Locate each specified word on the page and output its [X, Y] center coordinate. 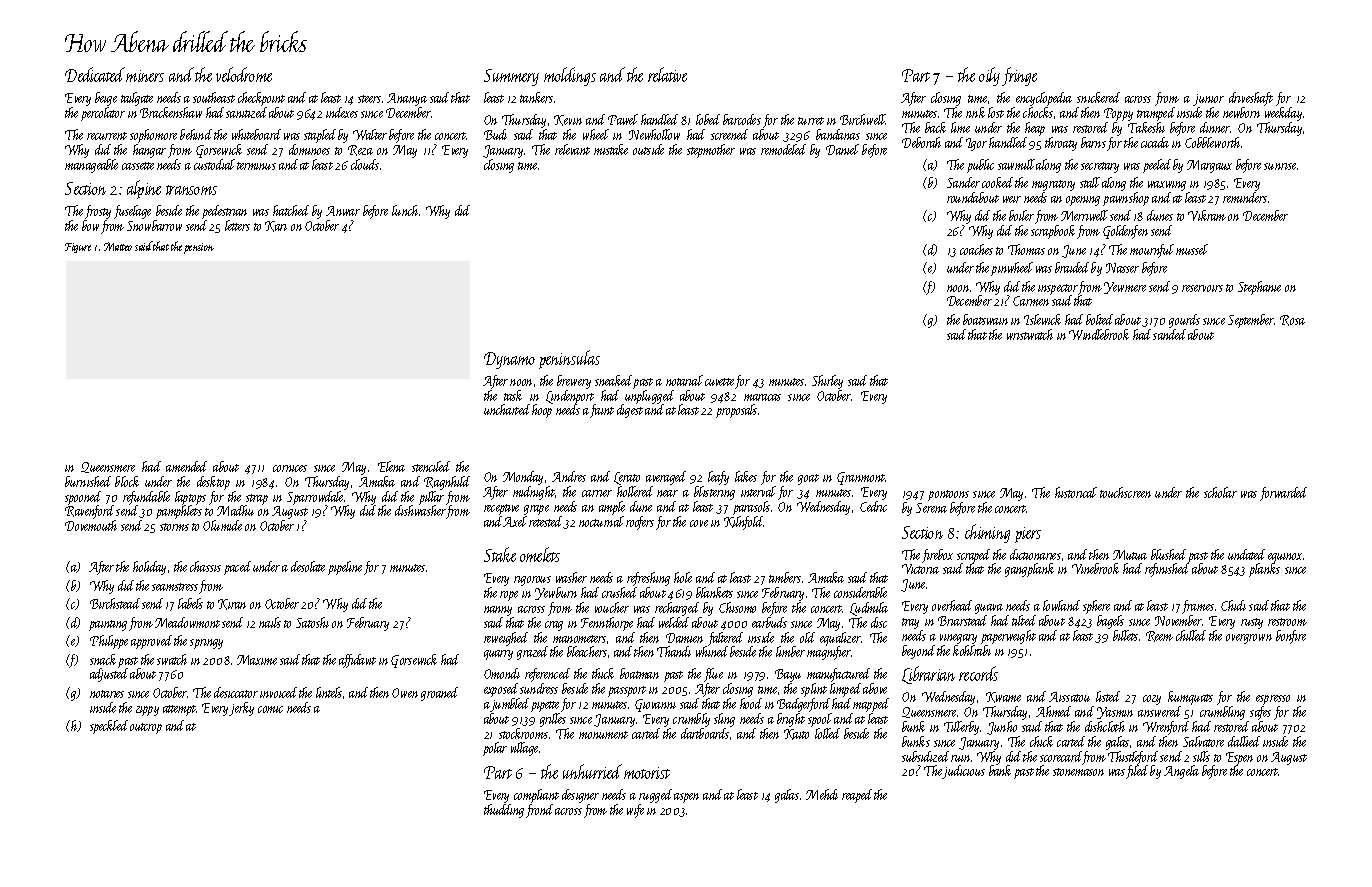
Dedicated [95, 74]
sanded [1169, 334]
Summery [511, 77]
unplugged [649, 397]
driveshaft [1251, 99]
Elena [391, 466]
